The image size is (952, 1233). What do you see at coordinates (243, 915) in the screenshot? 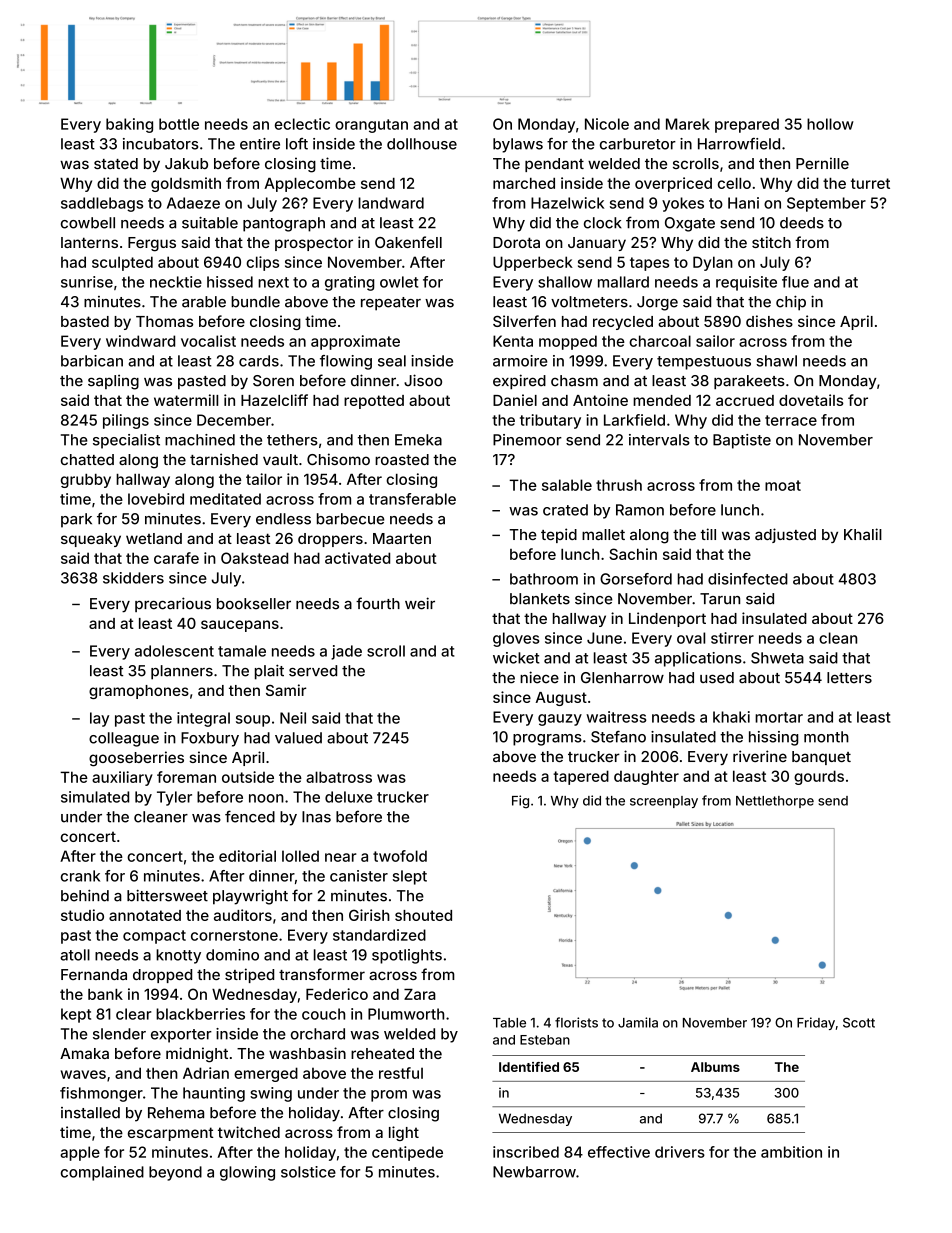
I see `auditors` at bounding box center [243, 915].
